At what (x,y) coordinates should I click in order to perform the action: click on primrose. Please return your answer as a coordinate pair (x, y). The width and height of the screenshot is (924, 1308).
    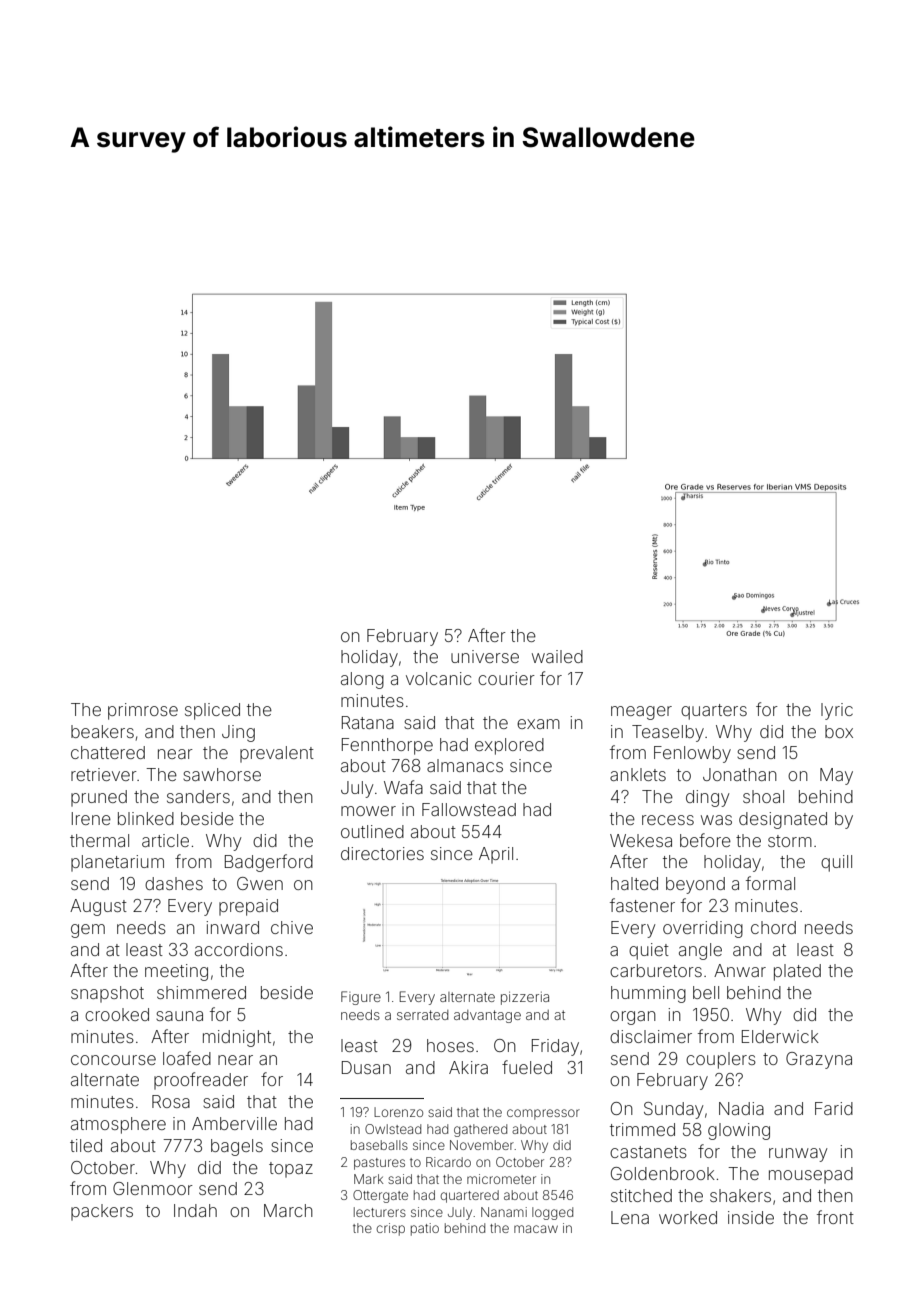
    Looking at the image, I should click on (143, 711).
